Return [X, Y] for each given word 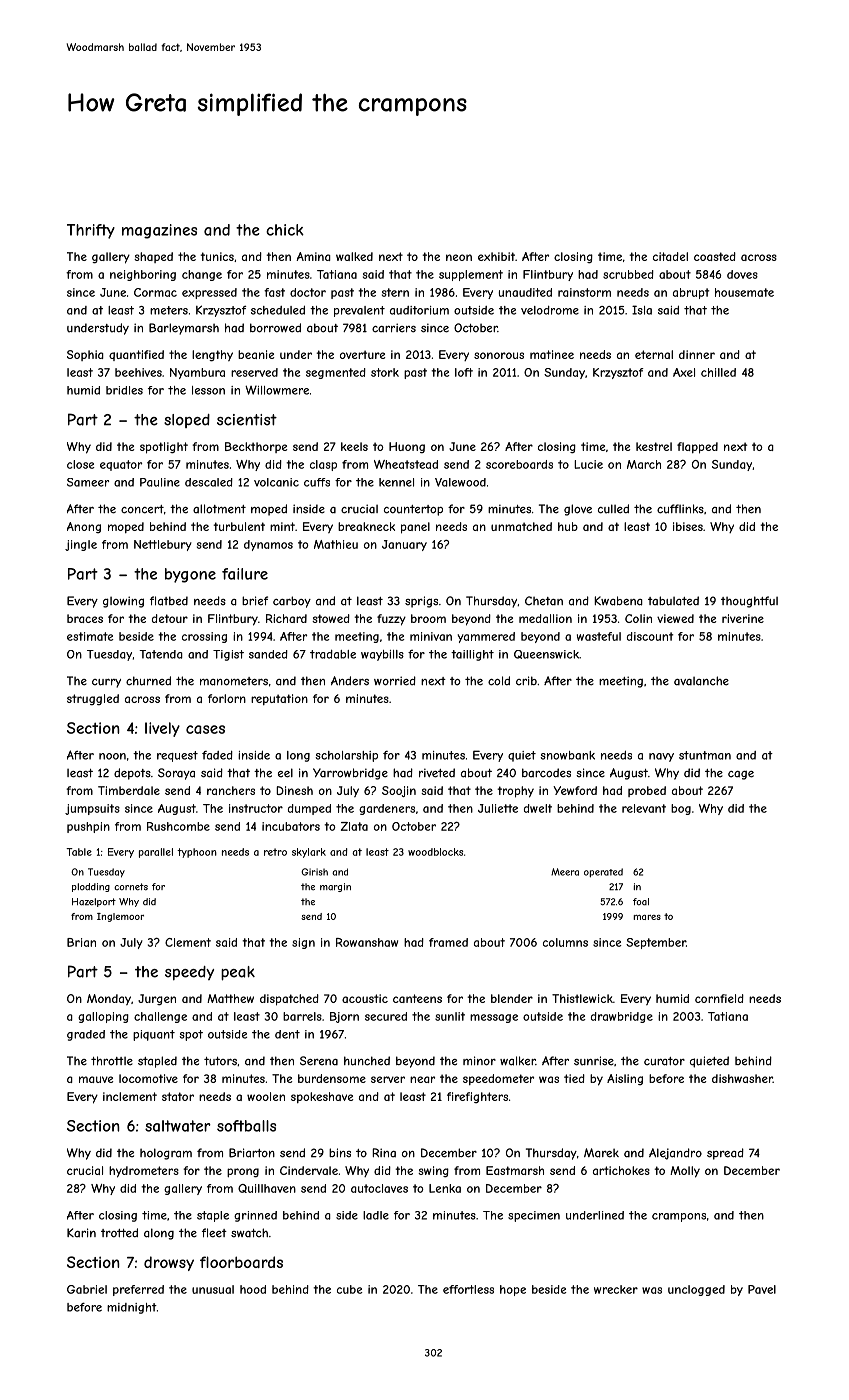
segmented [336, 373]
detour [170, 618]
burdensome [332, 1078]
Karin [81, 1232]
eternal [654, 354]
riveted [437, 773]
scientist [247, 420]
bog [681, 809]
